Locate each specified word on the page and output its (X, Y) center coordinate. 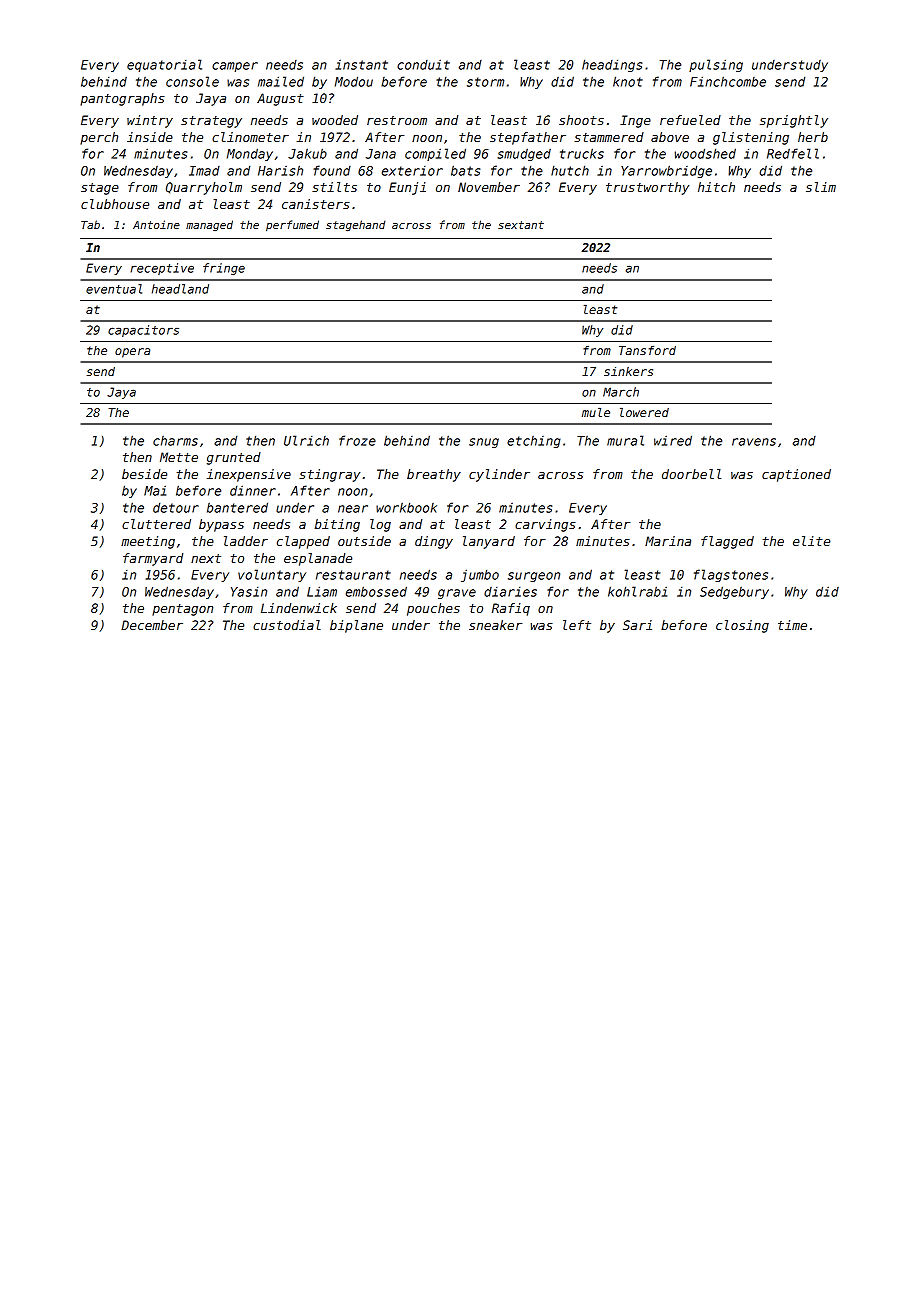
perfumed (292, 225)
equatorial (164, 65)
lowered (644, 412)
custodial (287, 625)
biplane (356, 626)
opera (132, 353)
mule (596, 412)
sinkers (628, 371)
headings (612, 65)
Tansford (647, 350)
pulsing (716, 65)
